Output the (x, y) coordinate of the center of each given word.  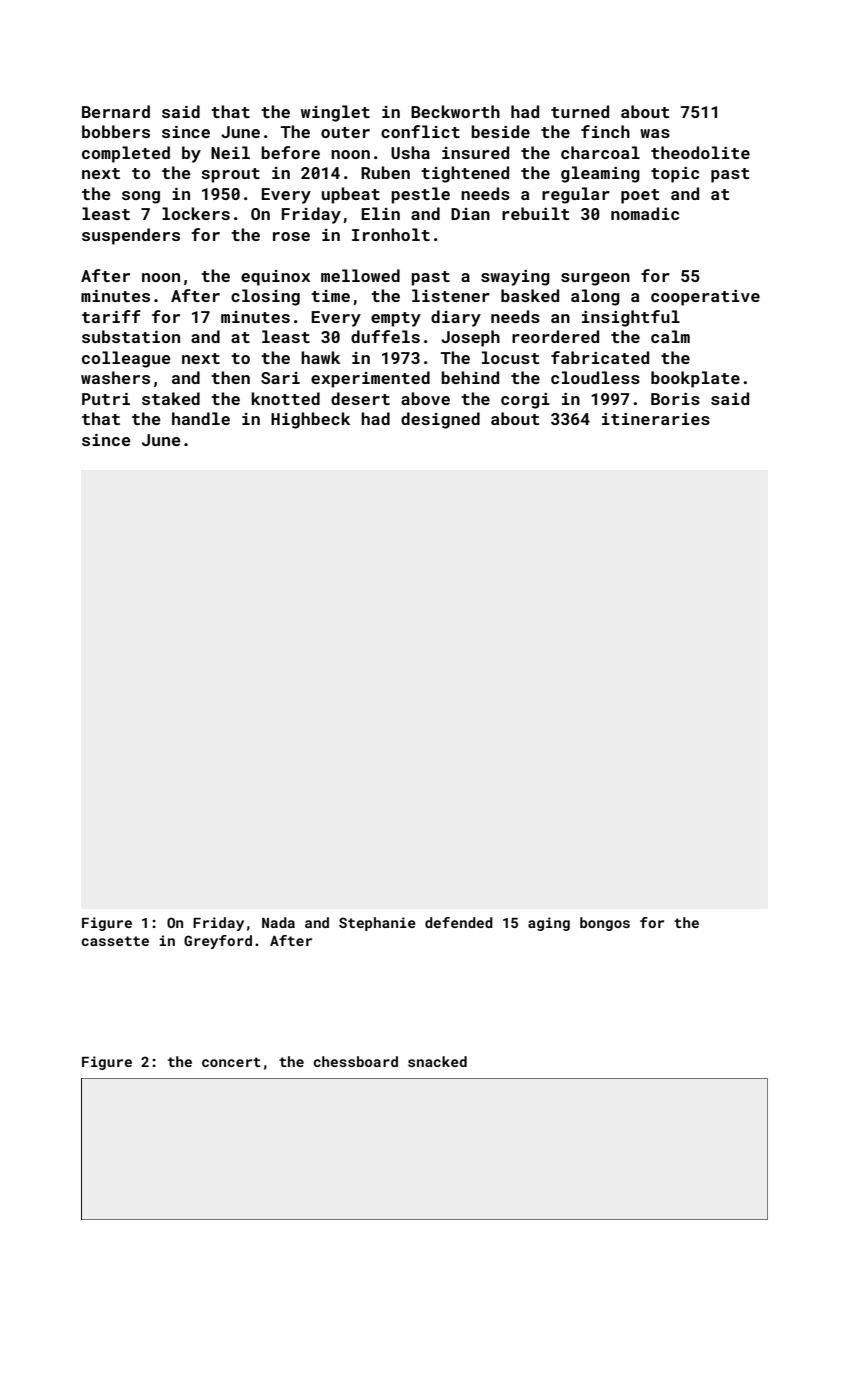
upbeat (351, 195)
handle (201, 418)
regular (576, 195)
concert (231, 1062)
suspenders (131, 236)
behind (470, 377)
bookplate (695, 379)
